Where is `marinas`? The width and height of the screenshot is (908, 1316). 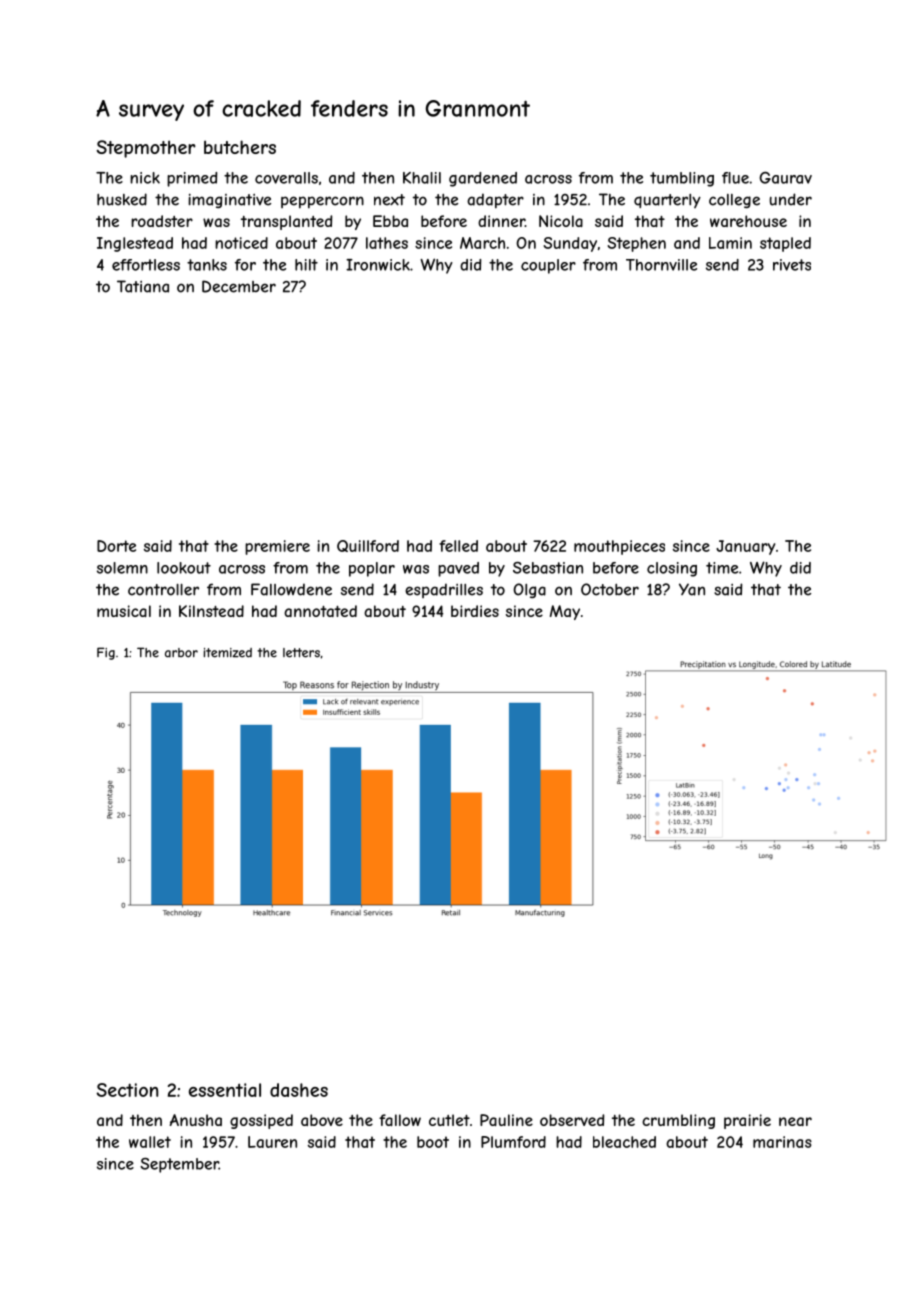 marinas is located at coordinates (782, 1142).
